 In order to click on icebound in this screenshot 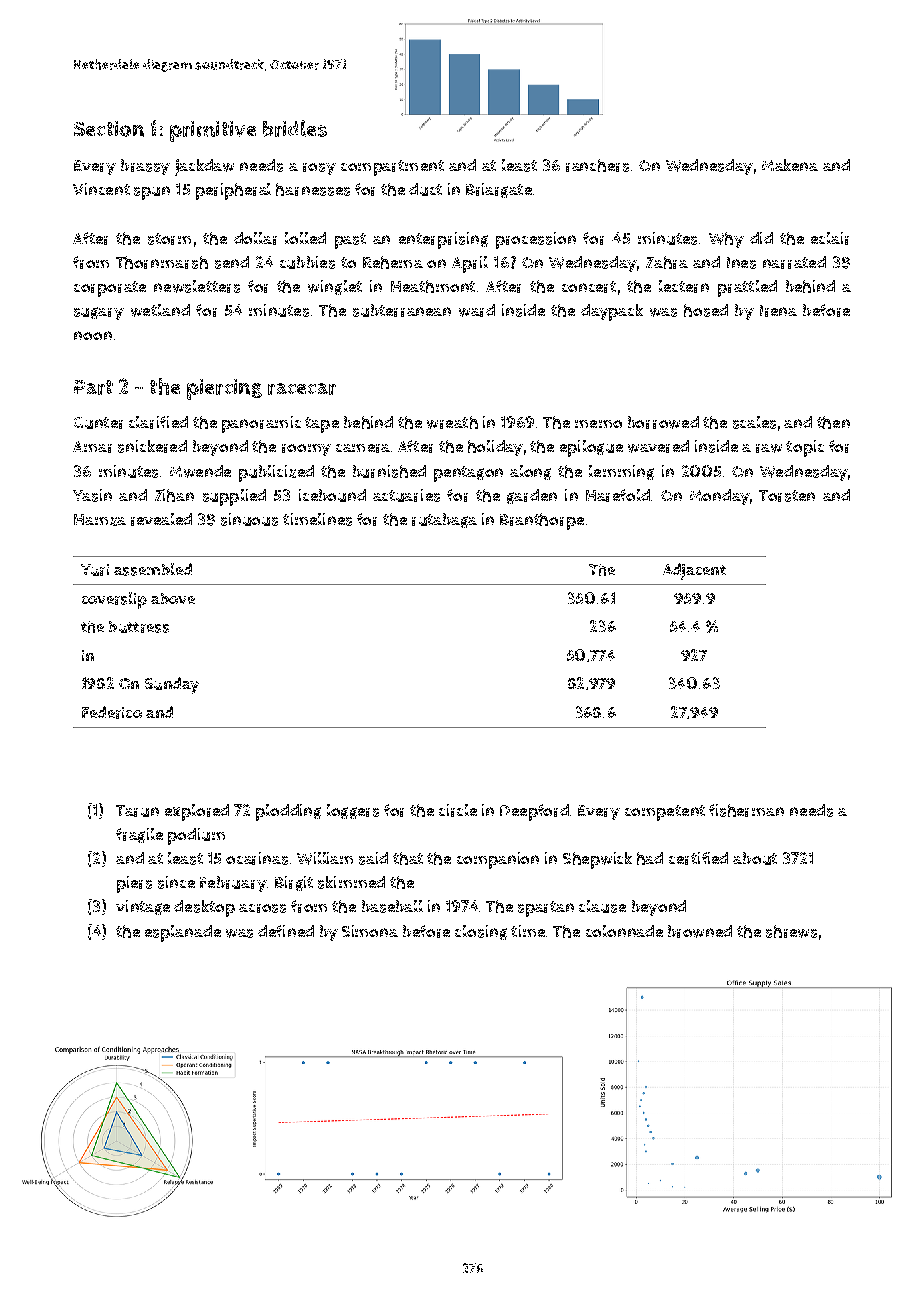, I will do `click(332, 495)`.
